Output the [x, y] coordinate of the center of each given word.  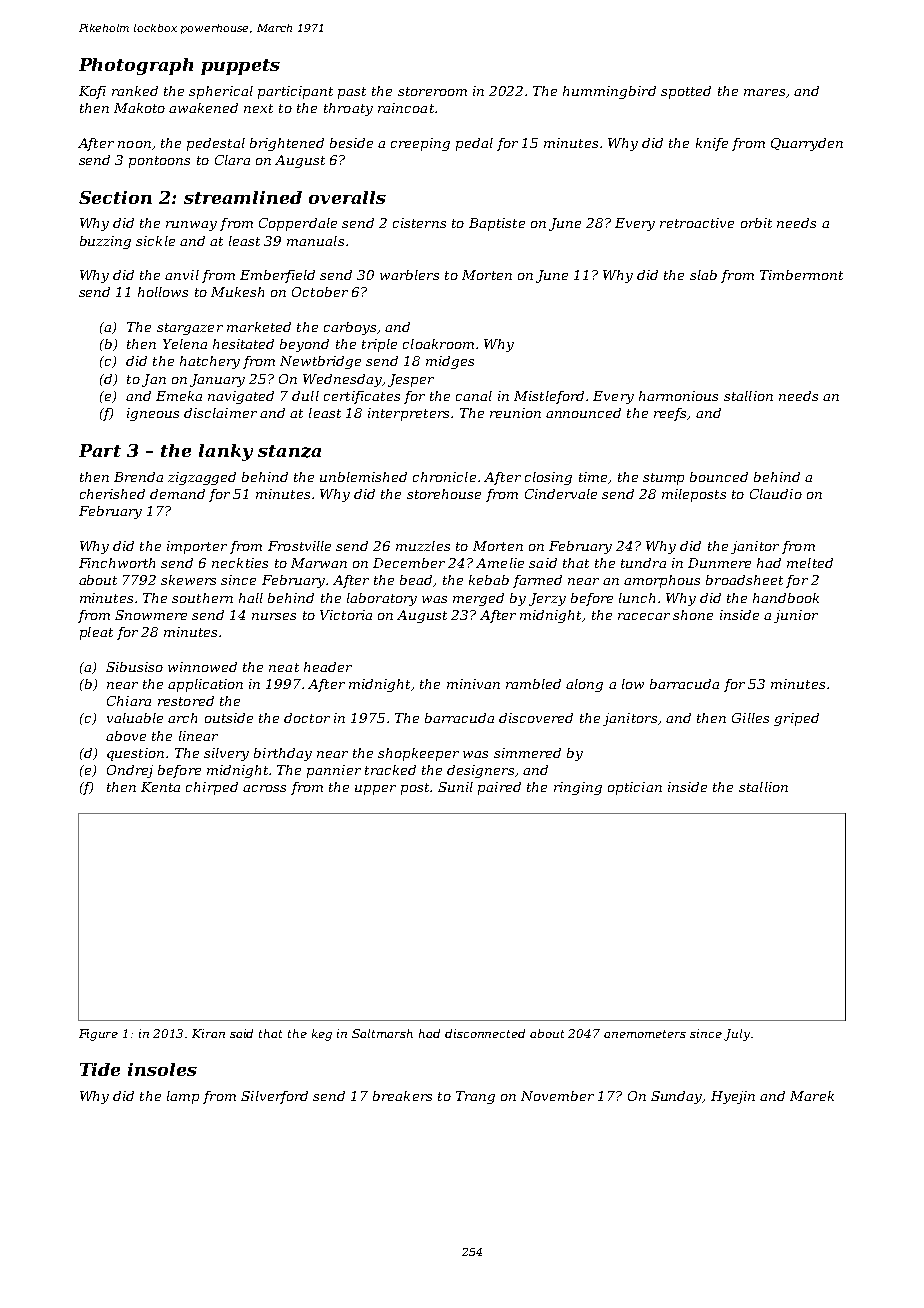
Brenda [138, 477]
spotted [686, 92]
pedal [474, 144]
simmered [527, 753]
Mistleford [549, 397]
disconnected [485, 1033]
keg [322, 1035]
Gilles [750, 718]
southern [202, 598]
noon [134, 144]
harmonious [678, 396]
